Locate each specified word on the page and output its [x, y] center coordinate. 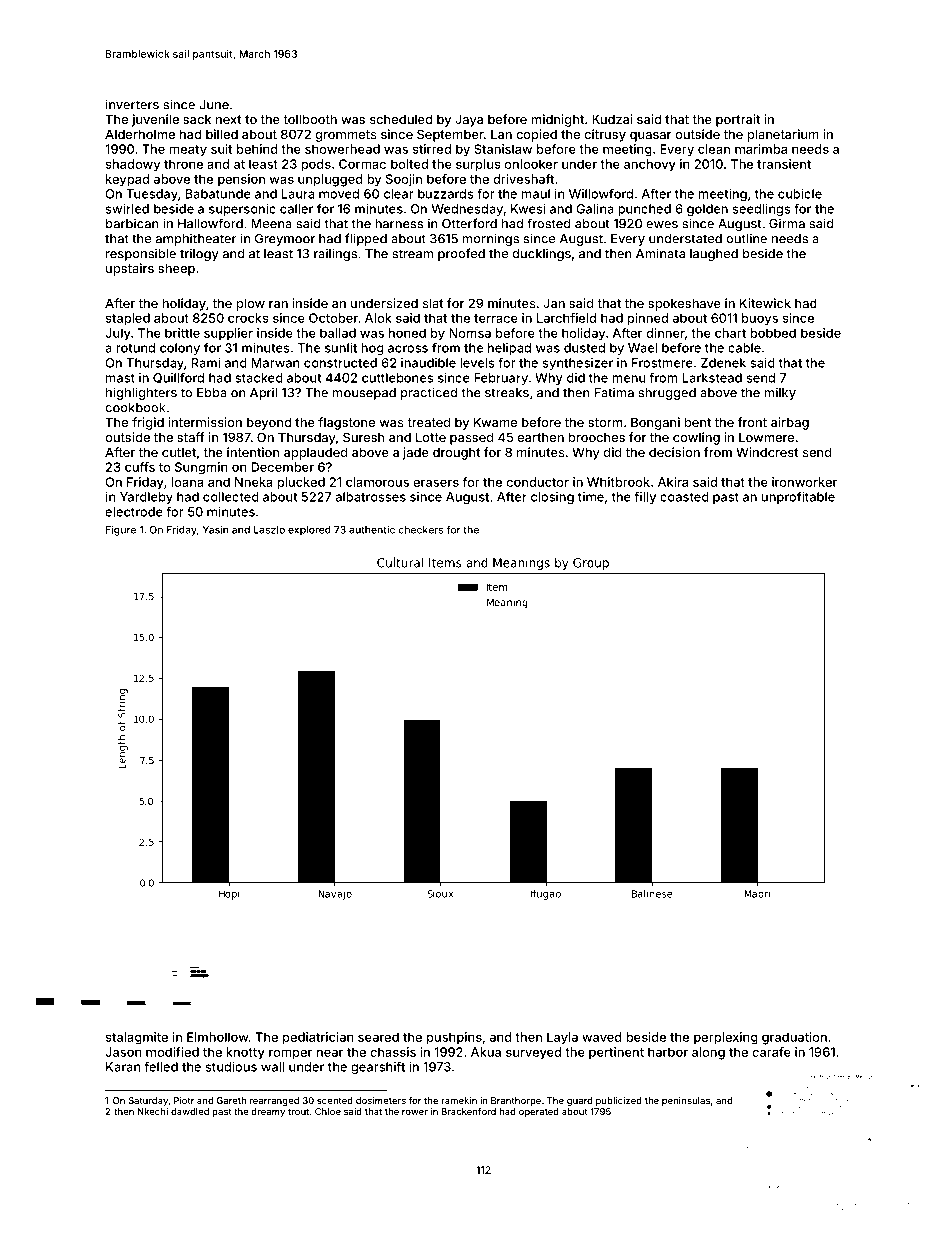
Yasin [216, 529]
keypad [127, 180]
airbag [790, 423]
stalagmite [137, 1038]
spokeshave [684, 304]
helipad [509, 349]
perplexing [726, 1038]
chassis [393, 1052]
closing [552, 498]
